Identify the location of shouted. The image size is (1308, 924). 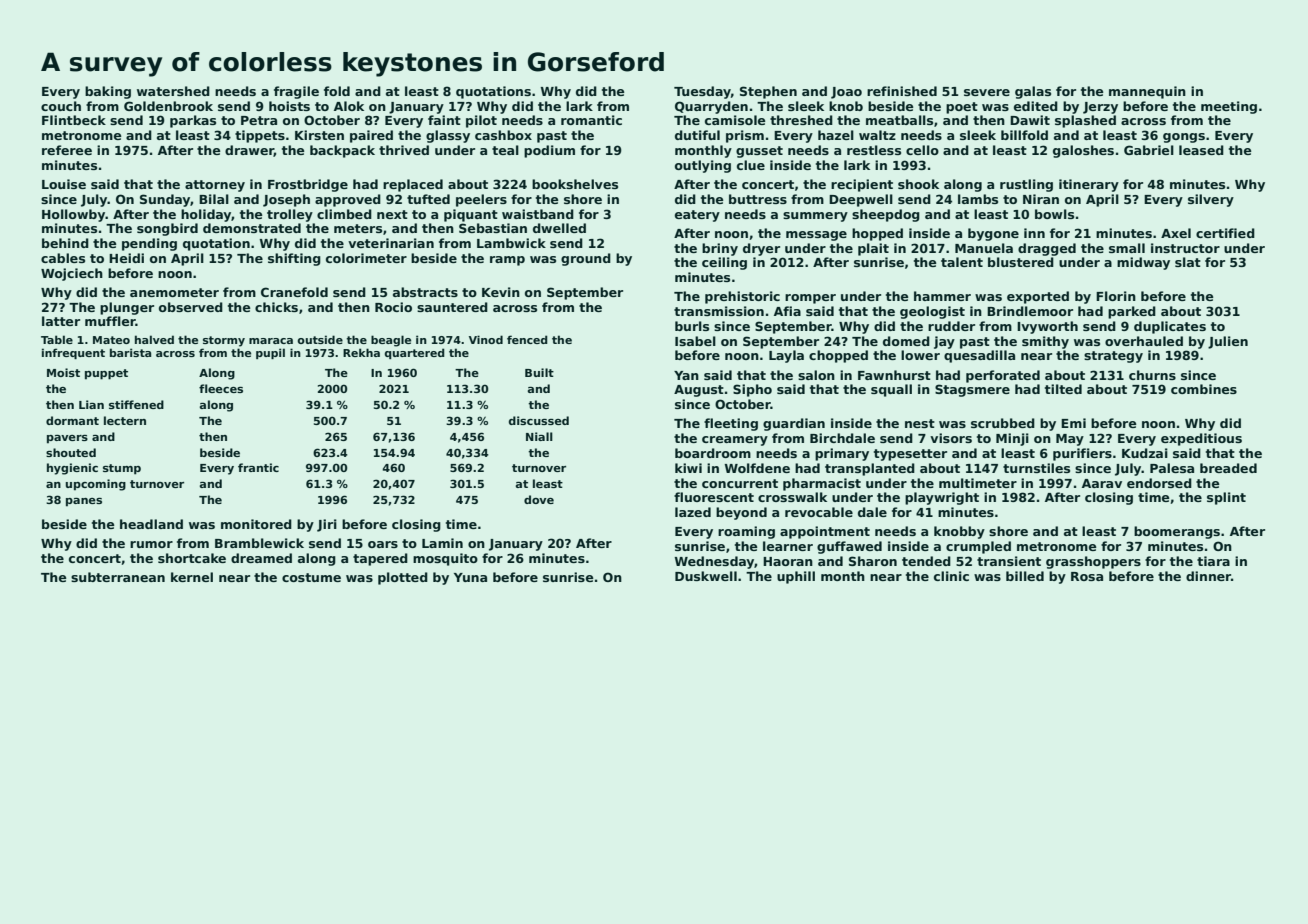
(71, 452).
